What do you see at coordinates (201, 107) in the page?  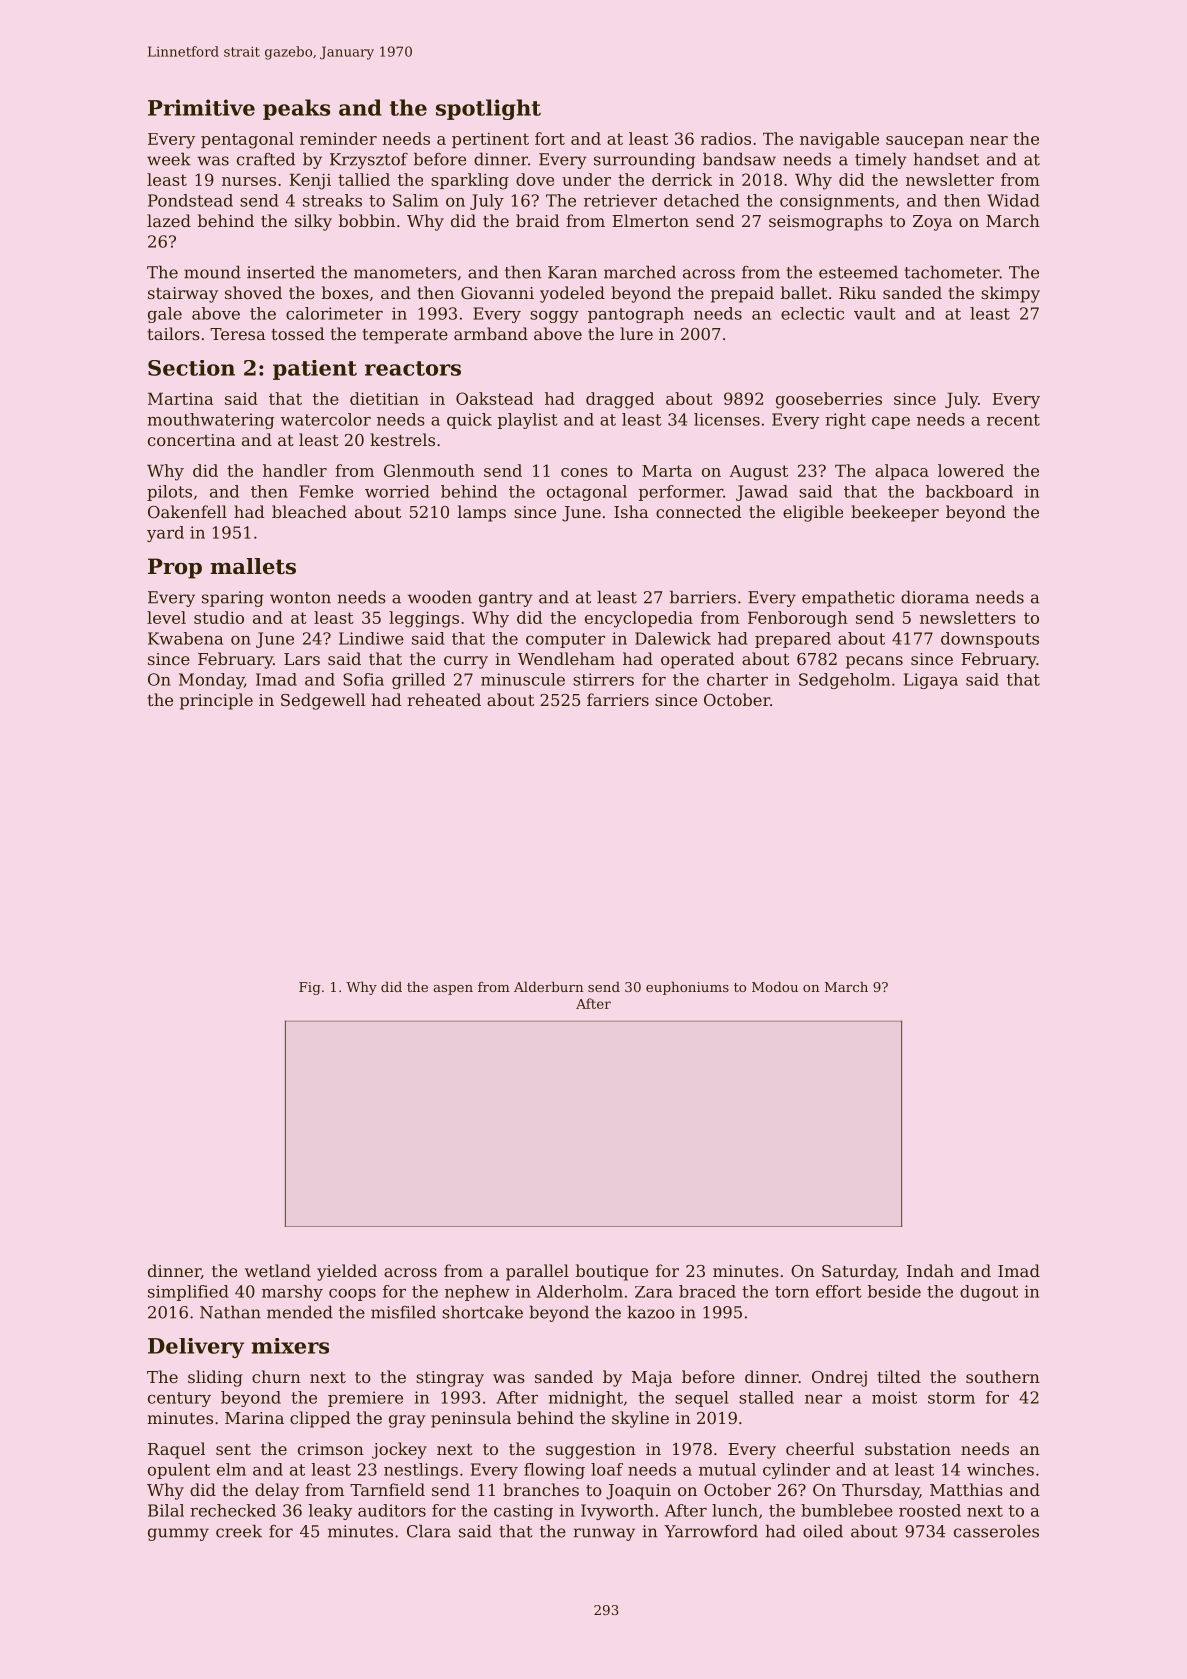 I see `Primitive` at bounding box center [201, 107].
